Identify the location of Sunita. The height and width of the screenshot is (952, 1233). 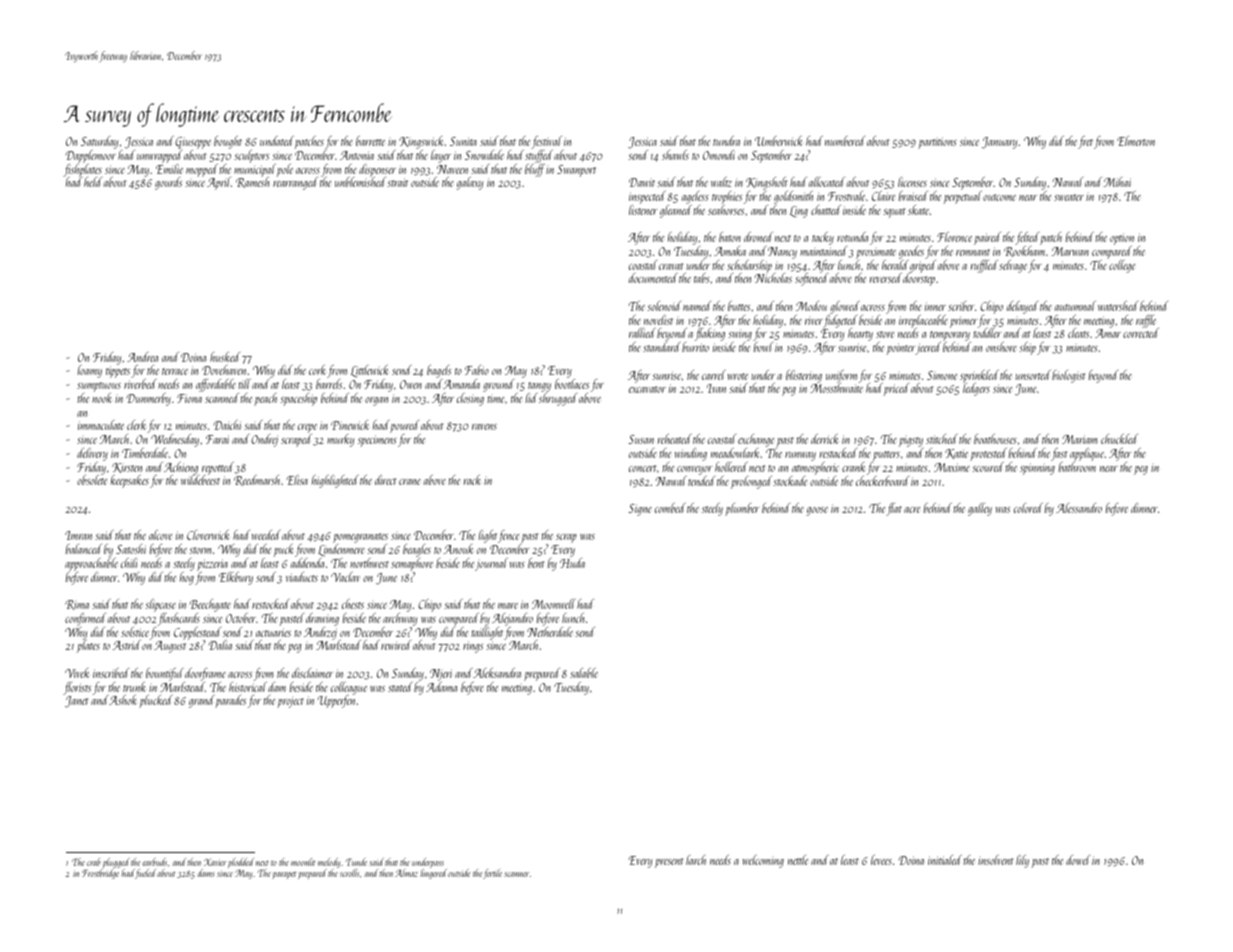
(463, 141).
